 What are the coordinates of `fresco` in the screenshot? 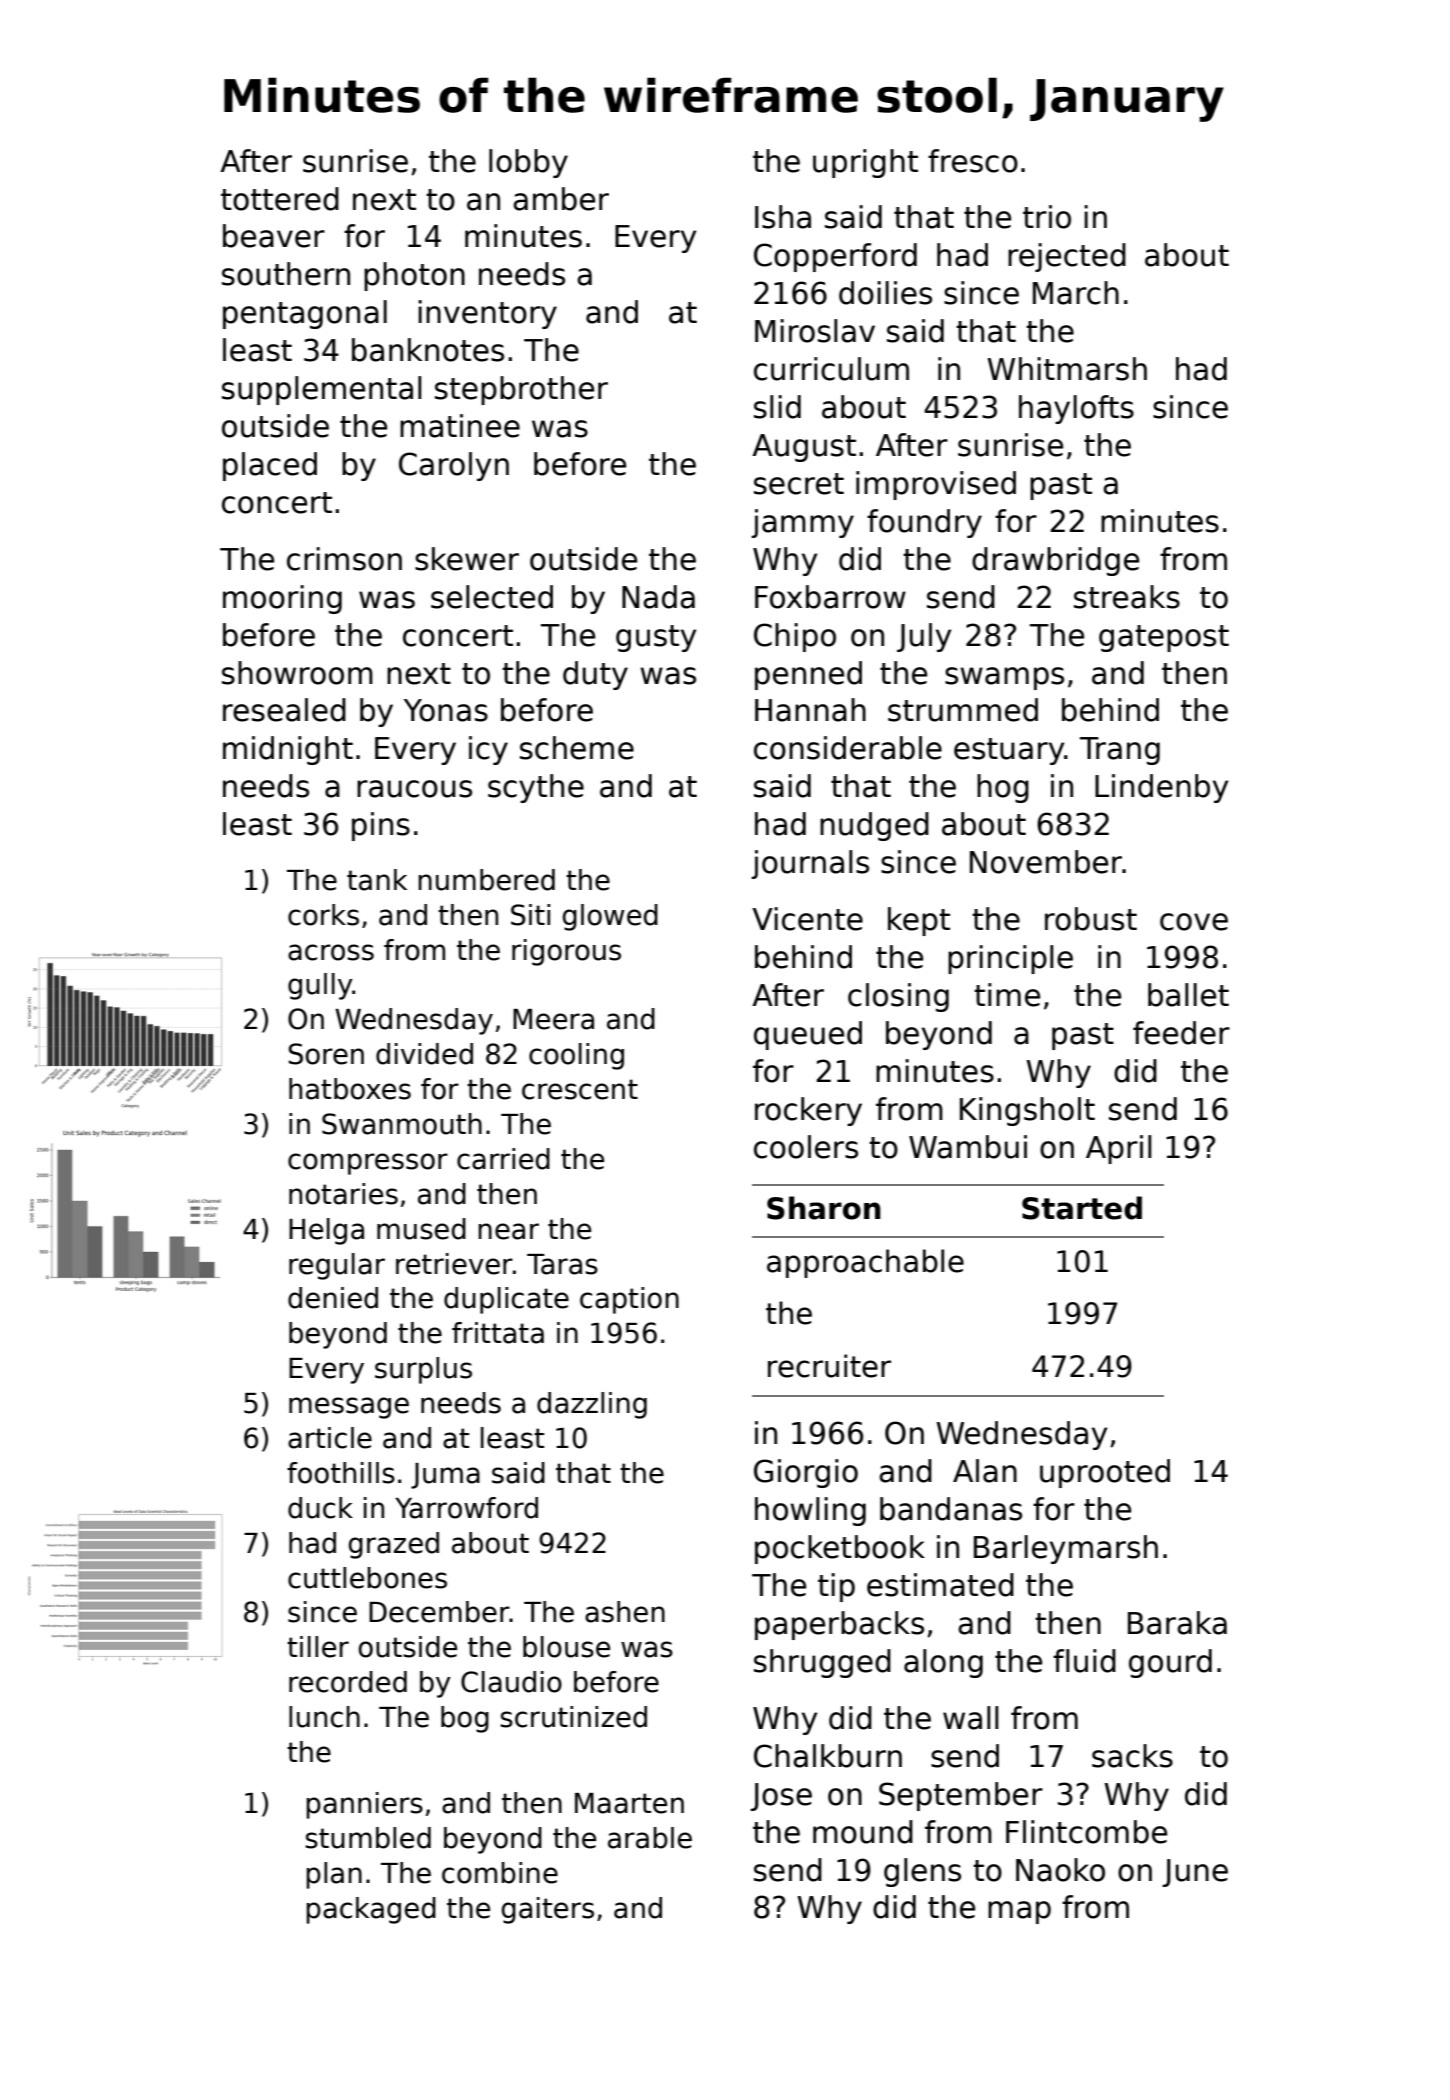 It's located at (973, 161).
